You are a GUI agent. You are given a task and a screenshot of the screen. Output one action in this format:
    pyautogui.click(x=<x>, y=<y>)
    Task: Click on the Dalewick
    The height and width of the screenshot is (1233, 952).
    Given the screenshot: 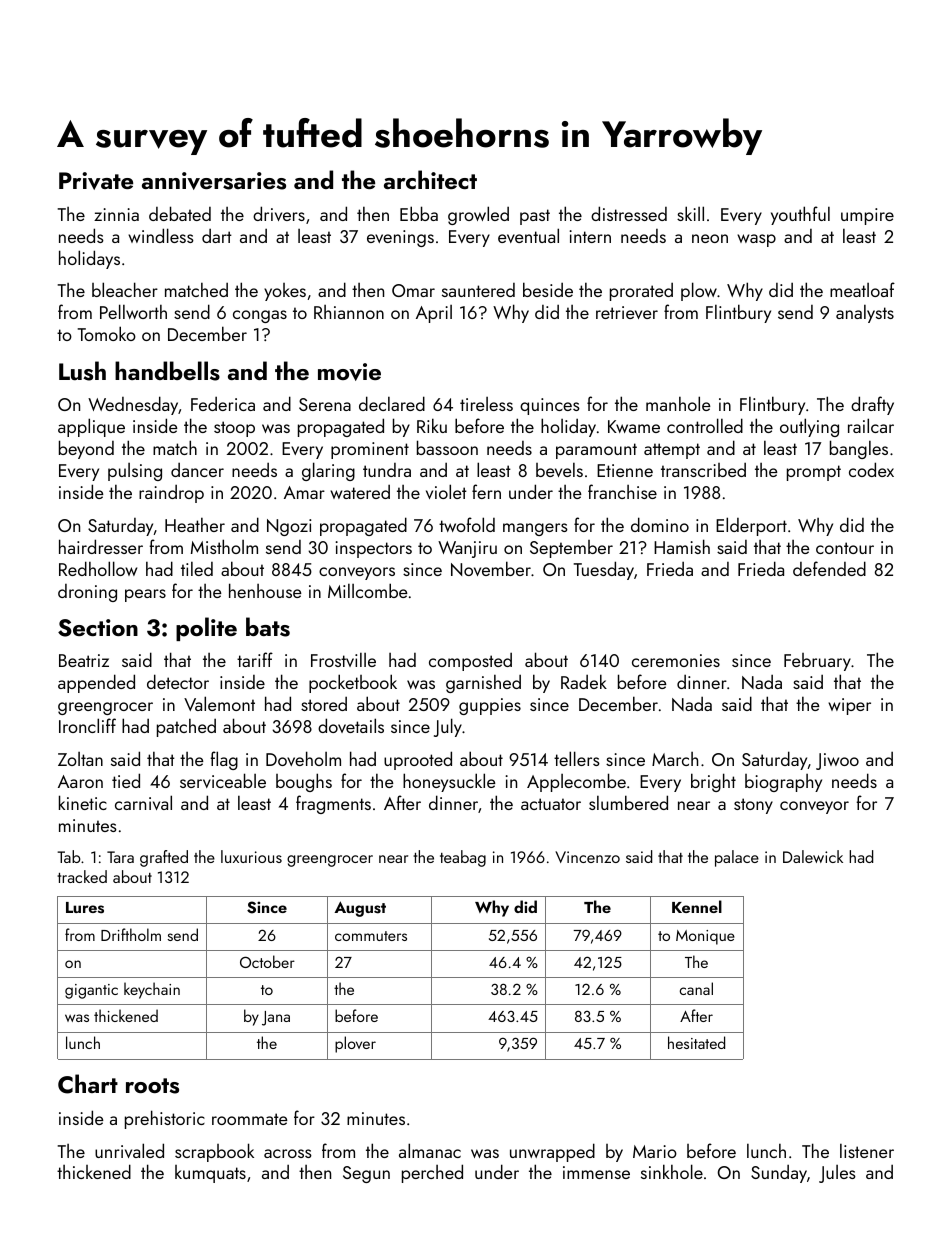 What is the action you would take?
    pyautogui.click(x=813, y=856)
